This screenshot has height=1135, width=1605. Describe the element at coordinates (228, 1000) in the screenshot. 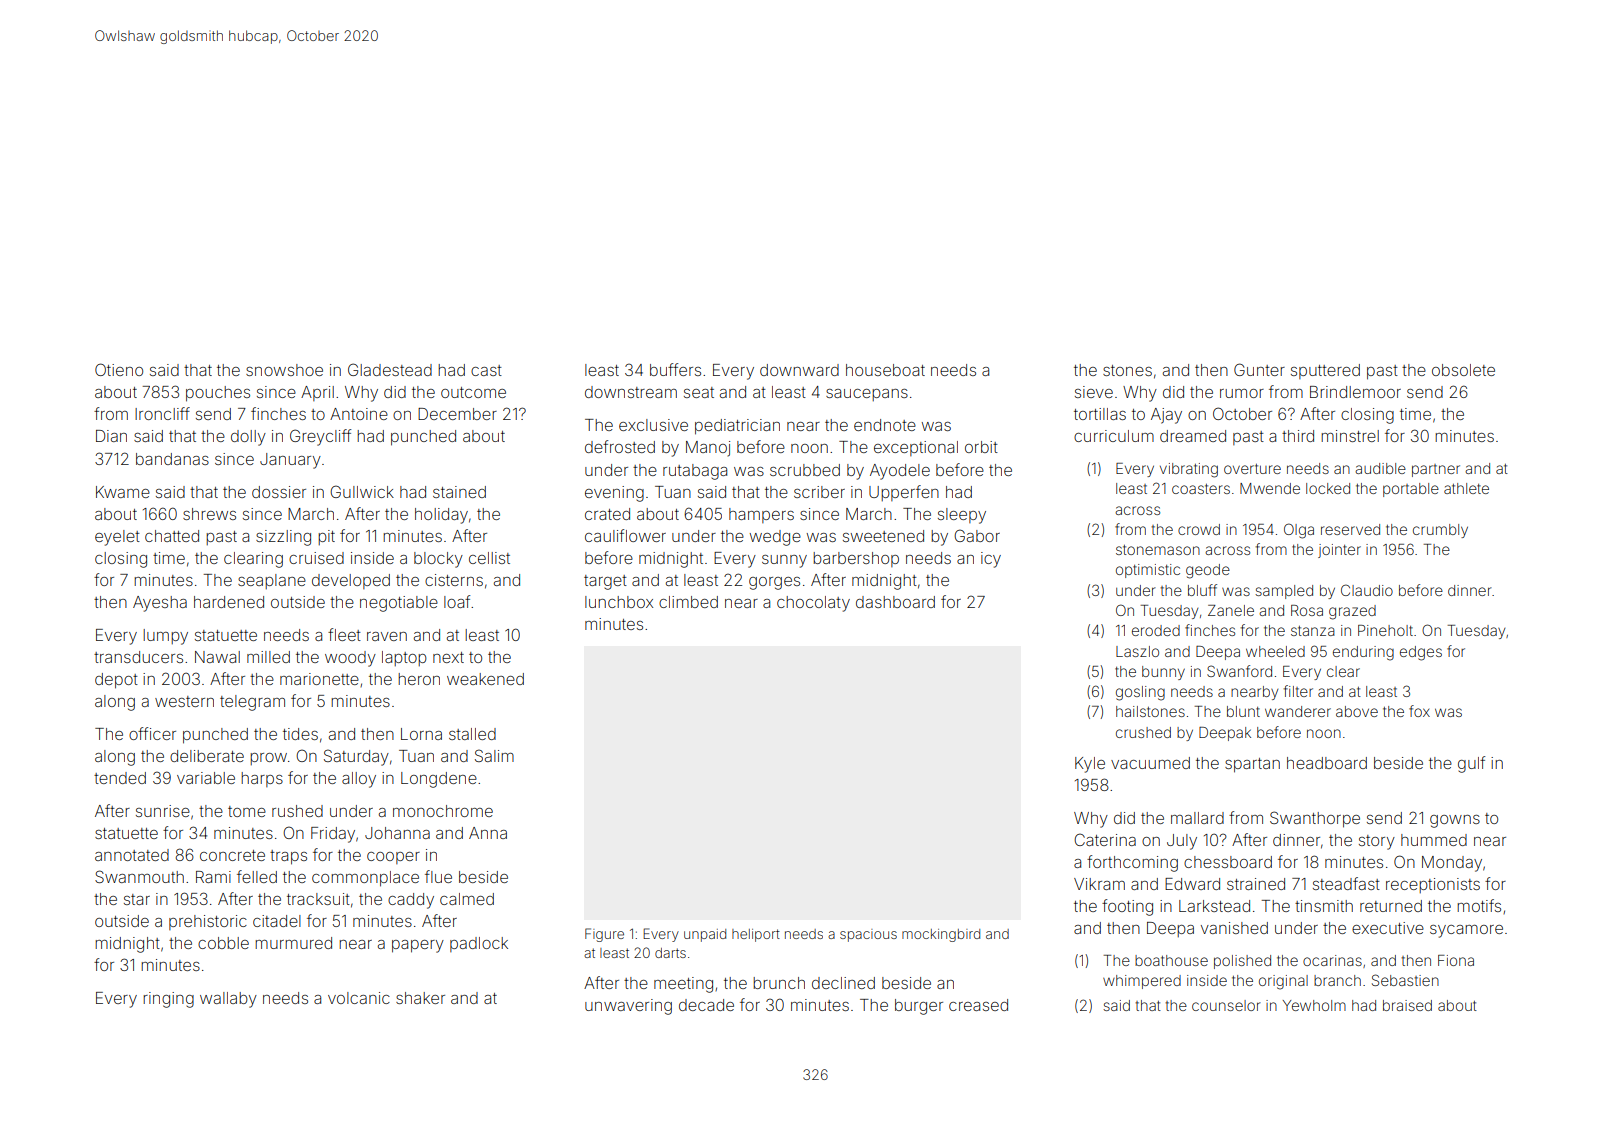

I see `wallaby` at that location.
